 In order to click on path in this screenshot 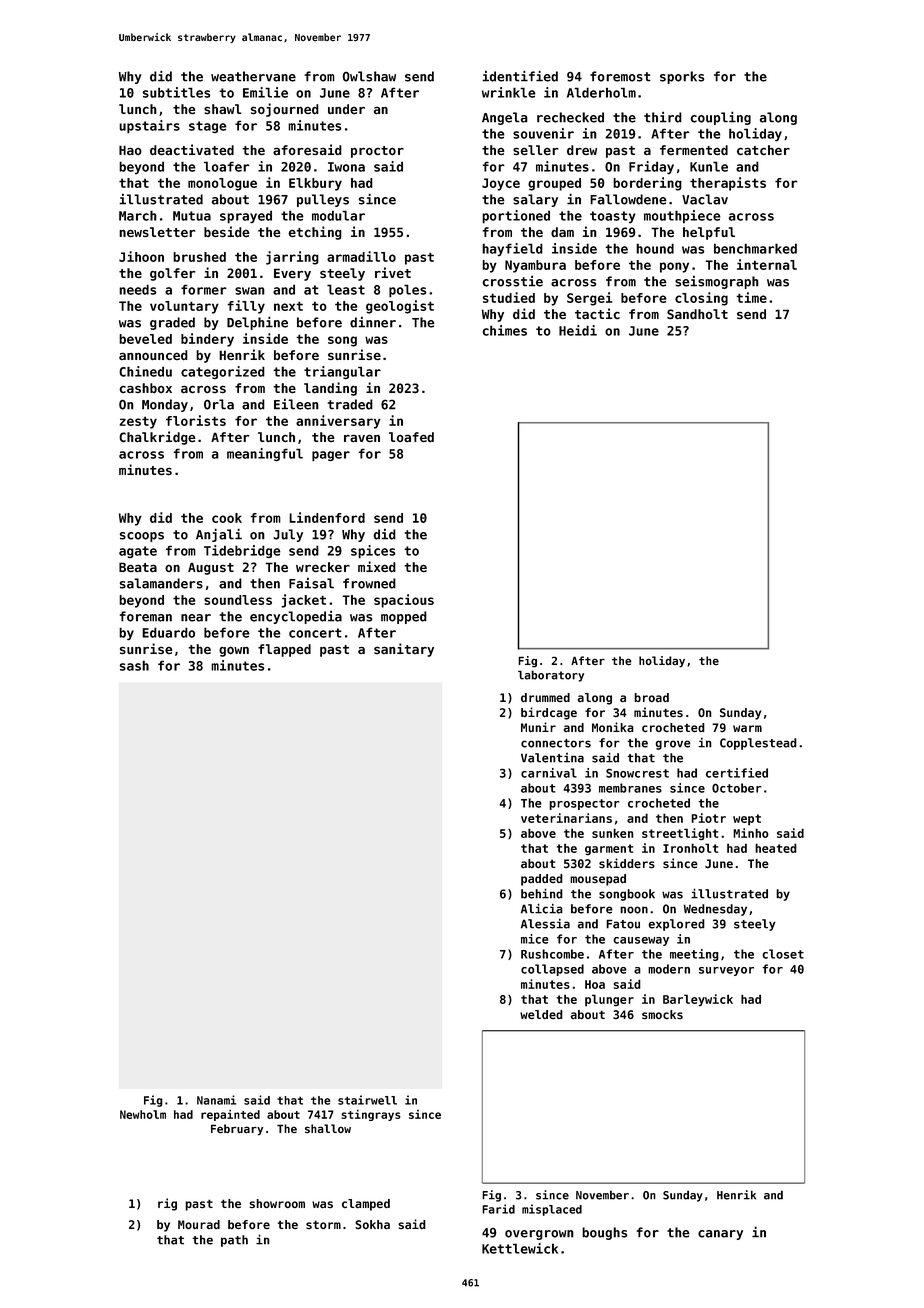, I will do `click(234, 1241)`.
